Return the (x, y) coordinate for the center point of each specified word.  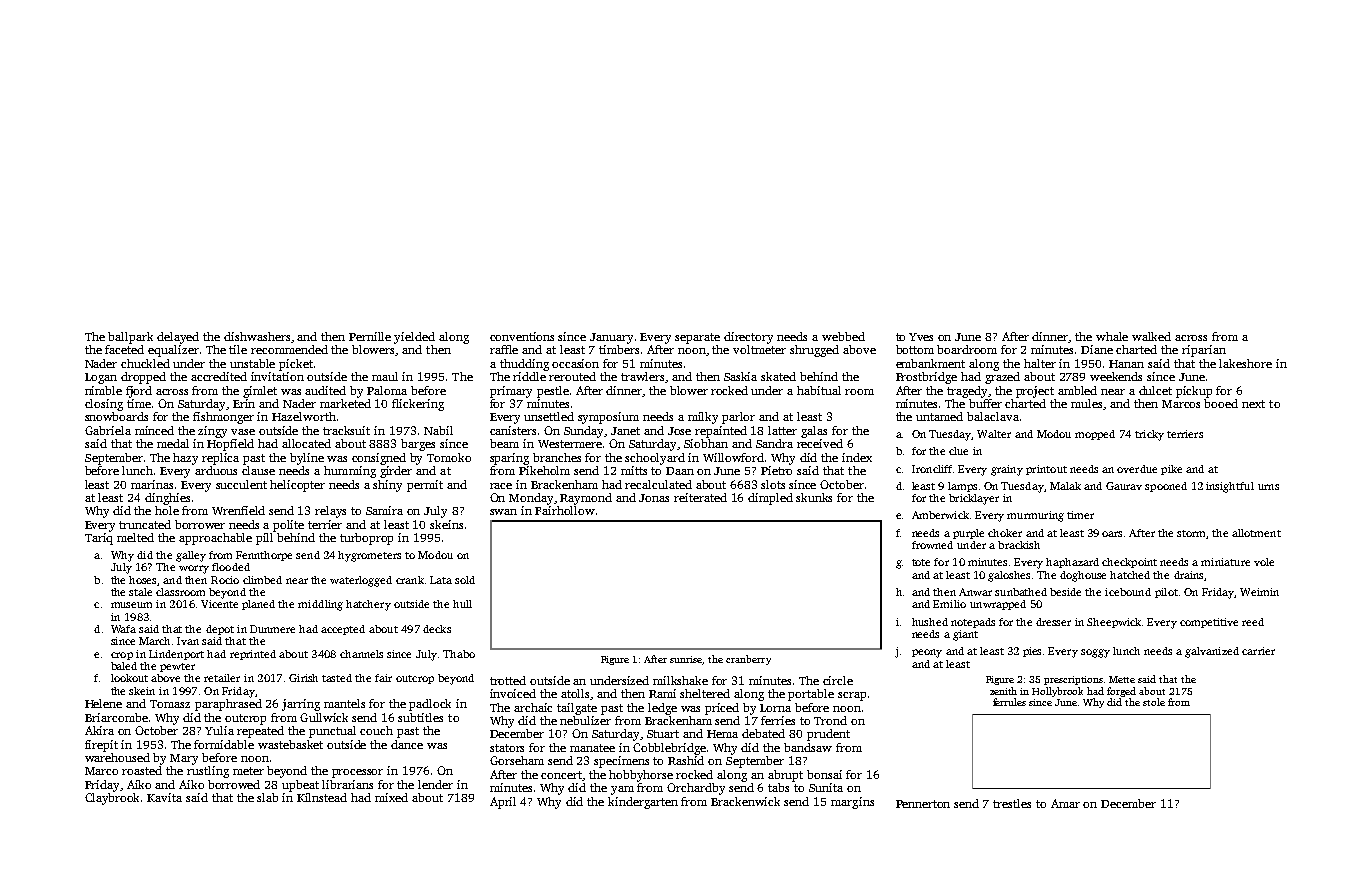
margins (852, 803)
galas (814, 432)
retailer (222, 678)
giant (965, 635)
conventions (522, 336)
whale (1112, 336)
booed (1221, 403)
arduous (216, 470)
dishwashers (257, 336)
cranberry (748, 660)
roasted (142, 770)
